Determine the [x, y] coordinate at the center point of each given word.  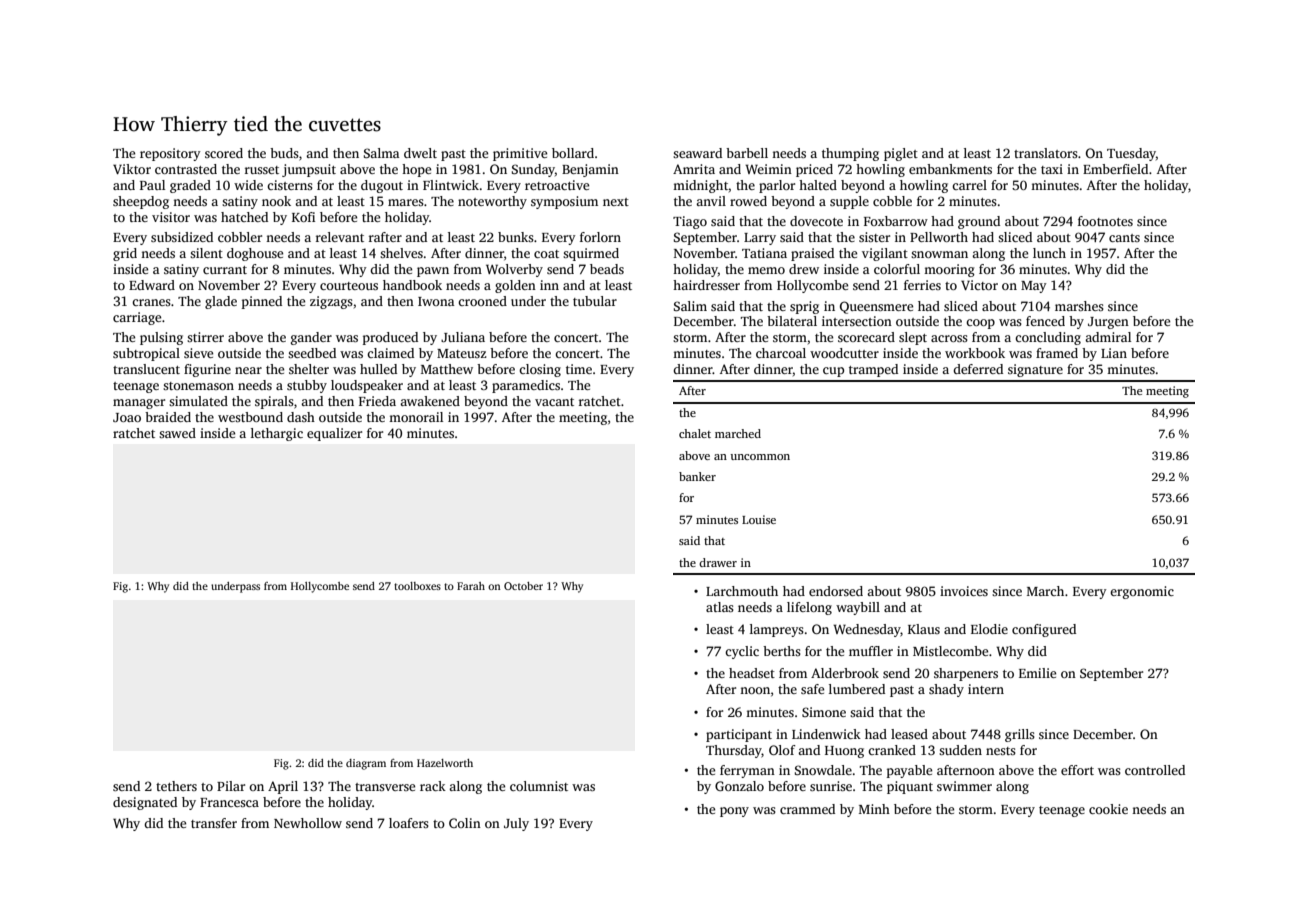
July [516, 824]
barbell [747, 153]
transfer [214, 823]
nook [276, 201]
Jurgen [1108, 323]
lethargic [277, 434]
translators [1046, 153]
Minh [874, 809]
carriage [137, 318]
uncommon [760, 457]
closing [540, 370]
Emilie [1037, 673]
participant [739, 735]
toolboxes [417, 586]
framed [1057, 353]
